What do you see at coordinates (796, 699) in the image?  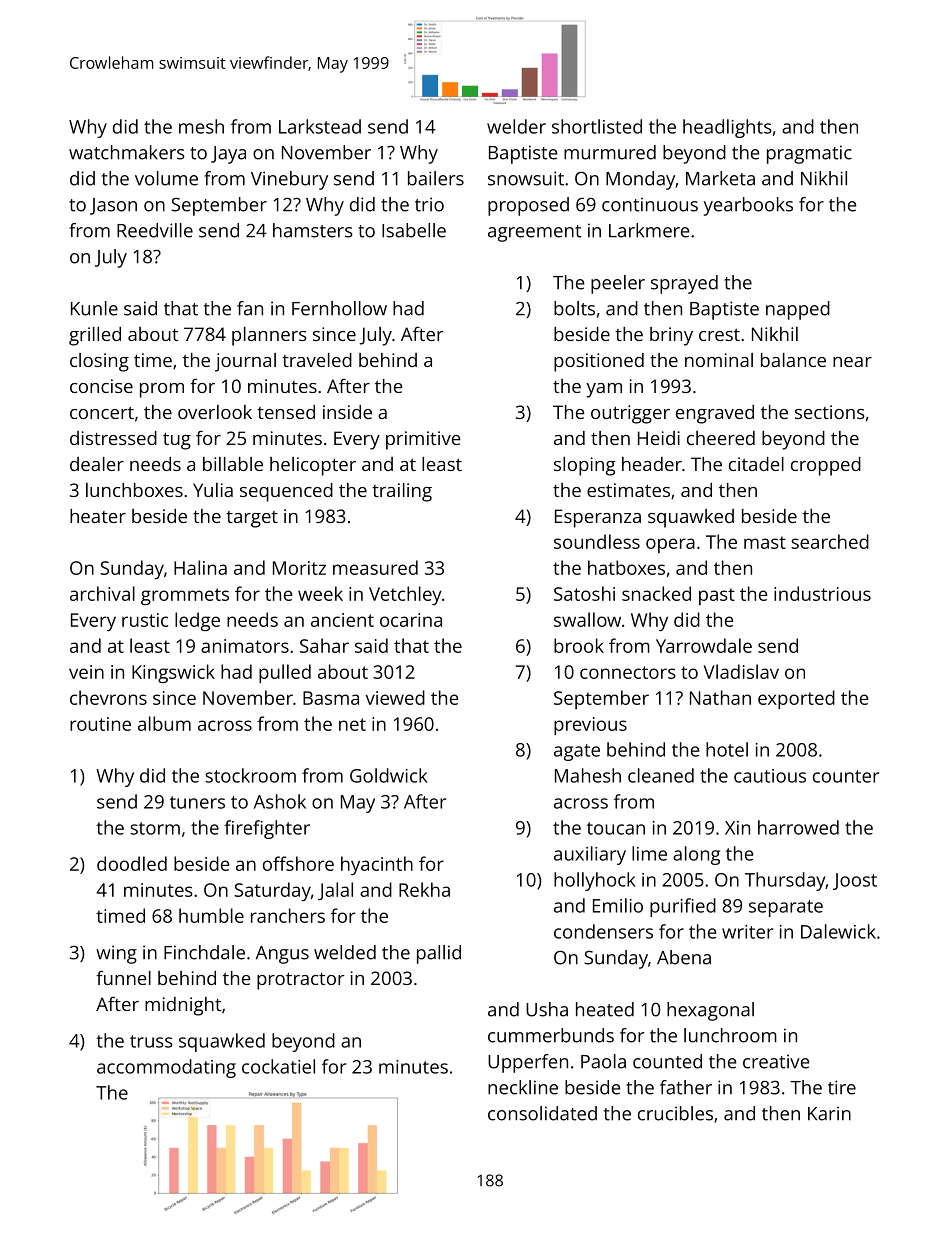 I see `exported` at bounding box center [796, 699].
